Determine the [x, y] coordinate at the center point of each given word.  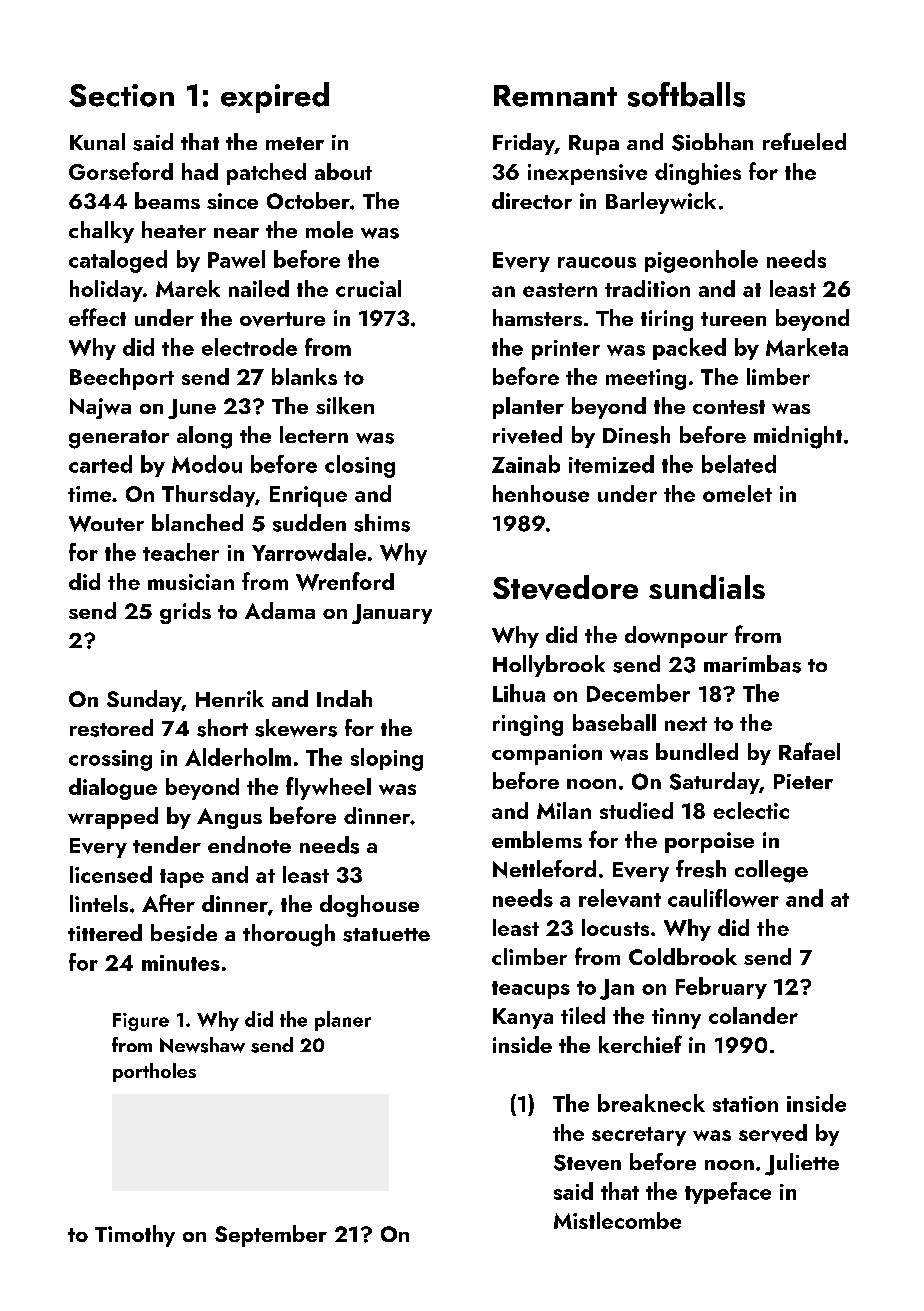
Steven [587, 1162]
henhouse [541, 493]
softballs [686, 94]
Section [121, 95]
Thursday [208, 496]
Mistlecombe [617, 1220]
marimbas [752, 664]
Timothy [135, 1236]
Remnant [555, 96]
